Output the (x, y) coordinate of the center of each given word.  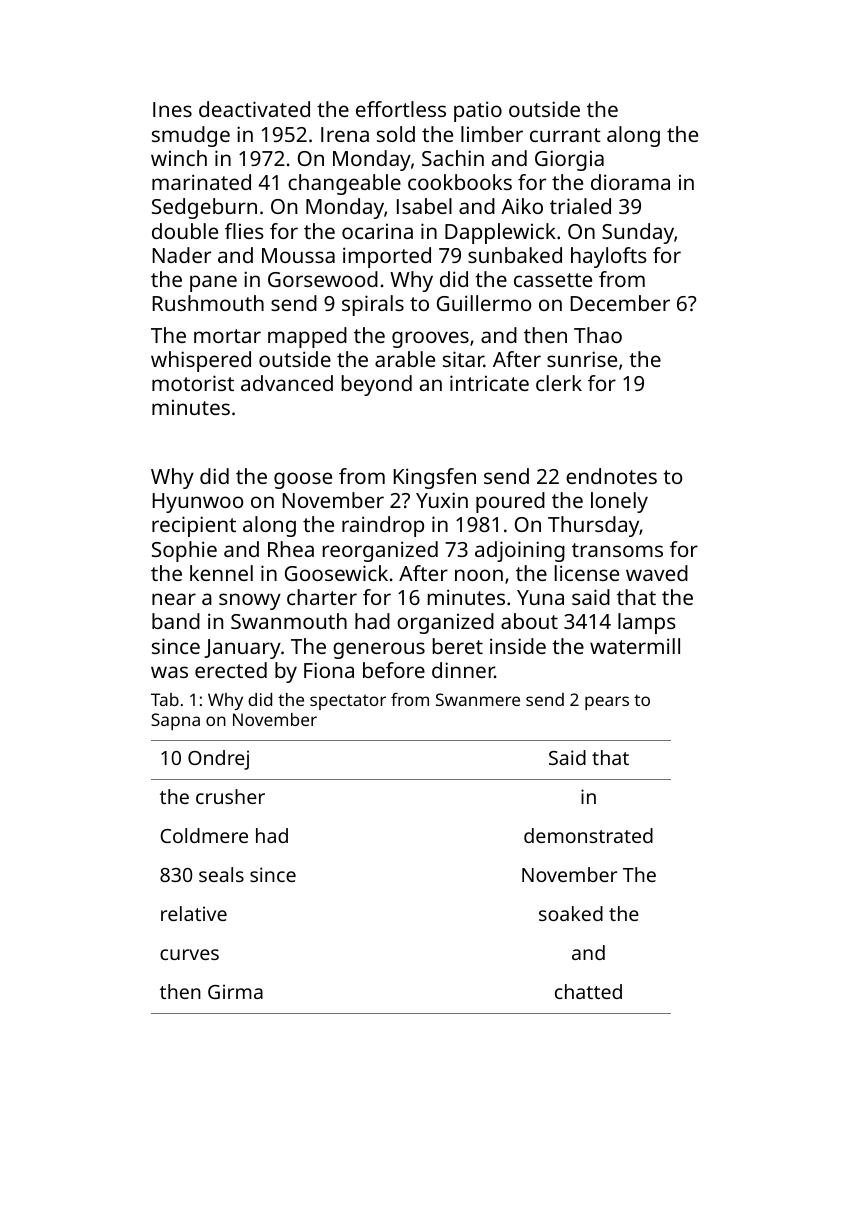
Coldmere (204, 835)
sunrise (582, 359)
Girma (235, 991)
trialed (580, 206)
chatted (588, 991)
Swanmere (478, 699)
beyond (377, 385)
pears (607, 703)
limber (492, 134)
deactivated (254, 109)
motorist (193, 383)
